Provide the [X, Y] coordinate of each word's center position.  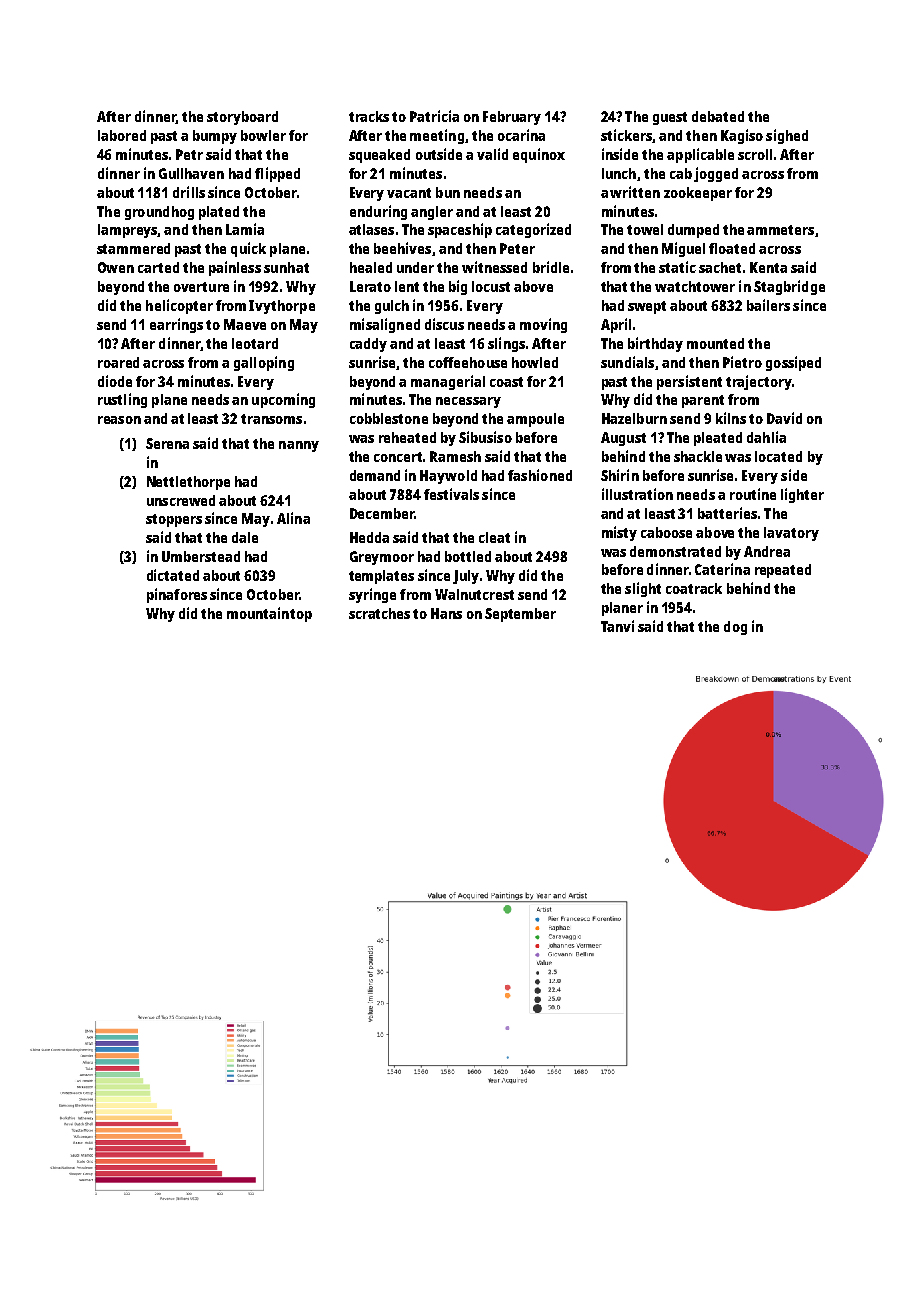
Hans [446, 613]
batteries [727, 513]
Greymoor [382, 558]
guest [670, 118]
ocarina [521, 135]
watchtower [695, 286]
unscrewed [181, 500]
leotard [255, 343]
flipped [277, 174]
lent [407, 286]
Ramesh [455, 456]
